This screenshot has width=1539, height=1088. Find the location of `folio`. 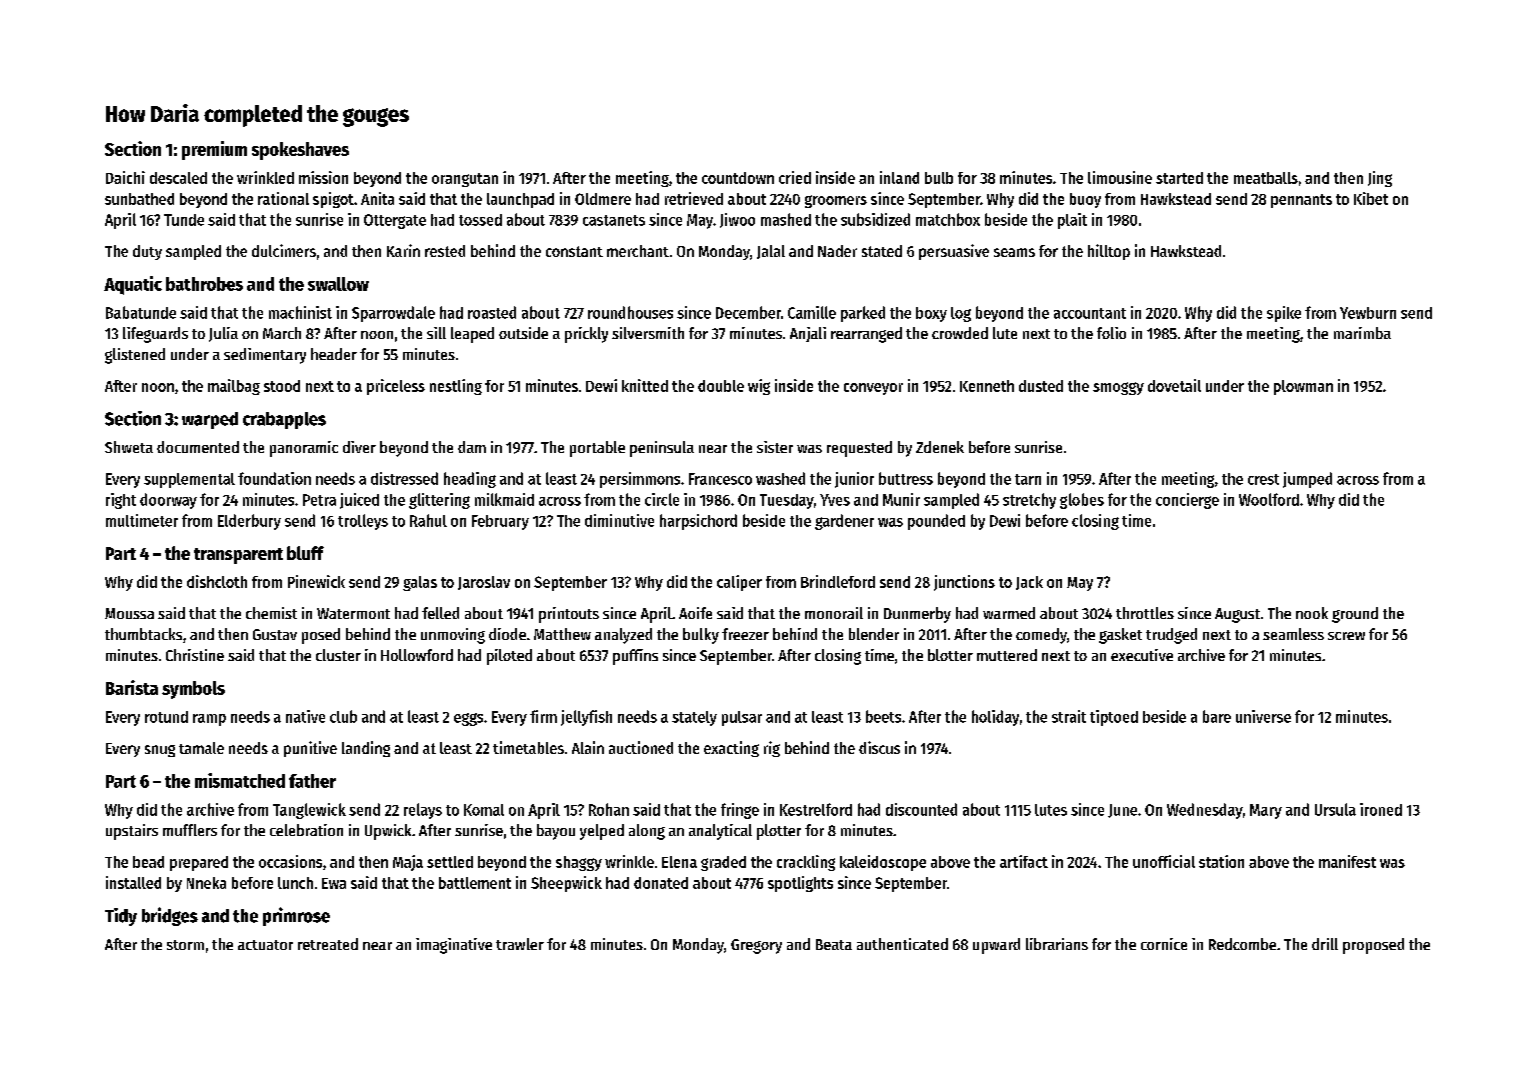

folio is located at coordinates (1111, 333).
